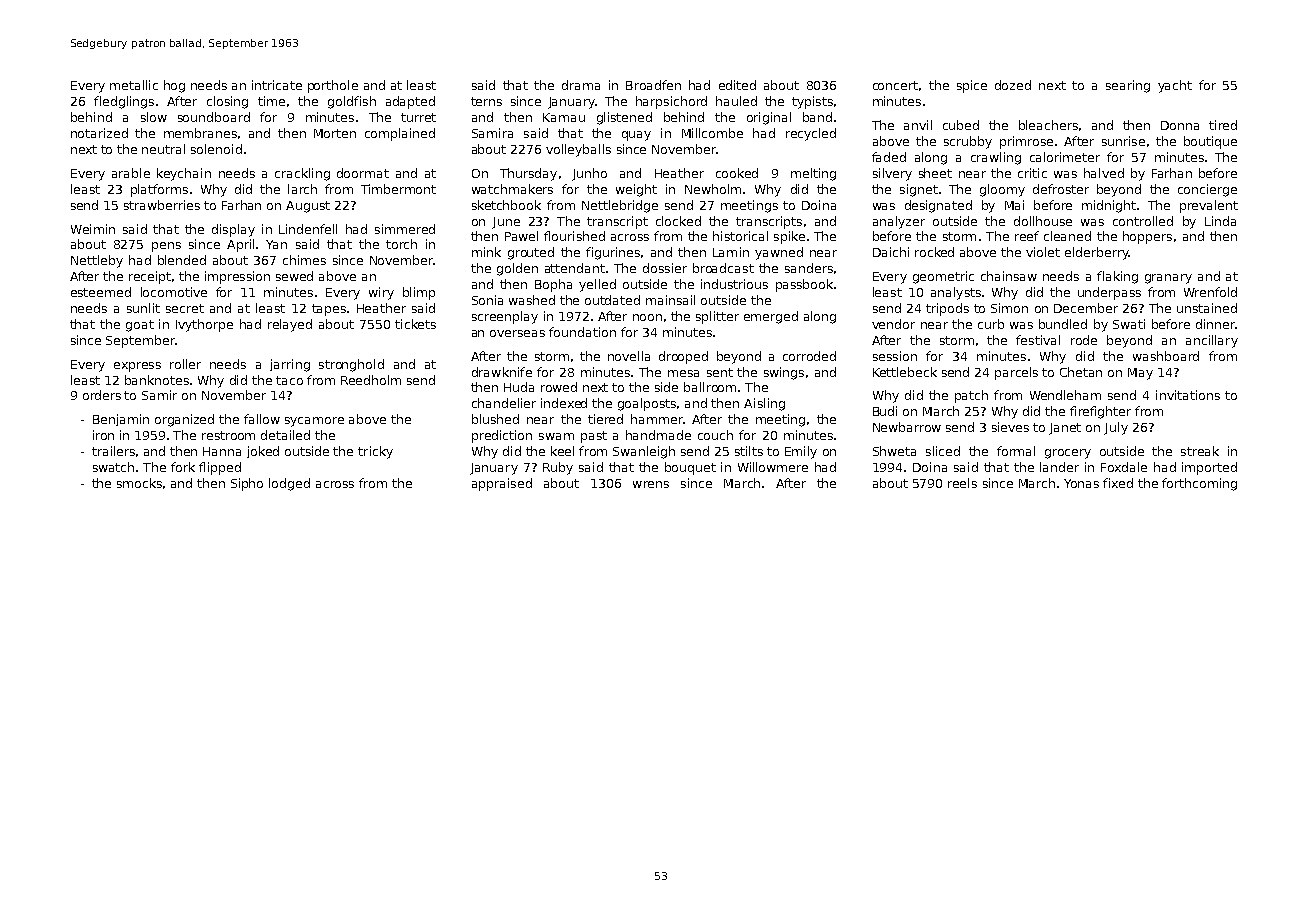 This page has height=924, width=1308. Describe the element at coordinates (139, 483) in the page. I see `smocks` at that location.
